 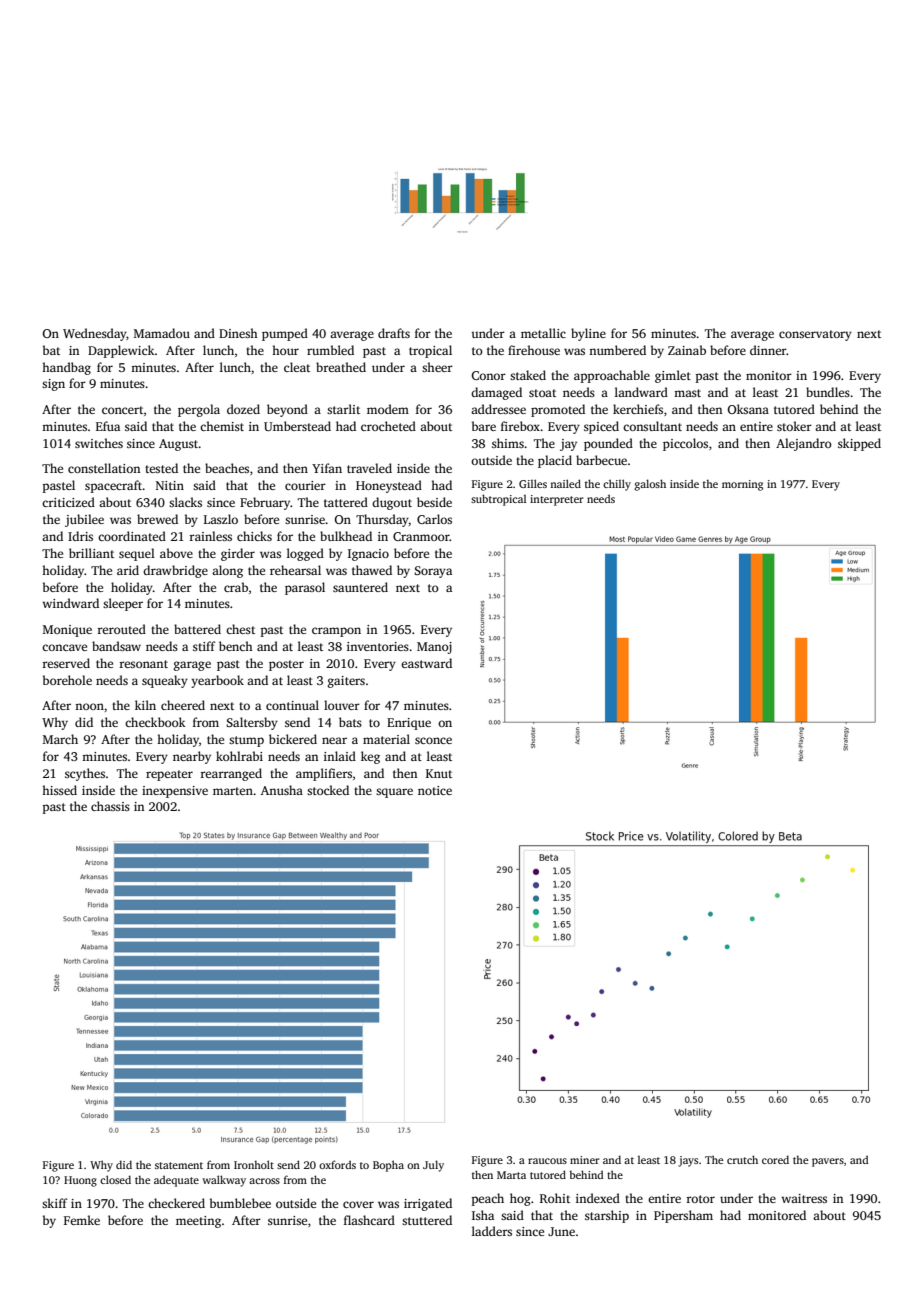 I want to click on closed, so click(x=115, y=1179).
